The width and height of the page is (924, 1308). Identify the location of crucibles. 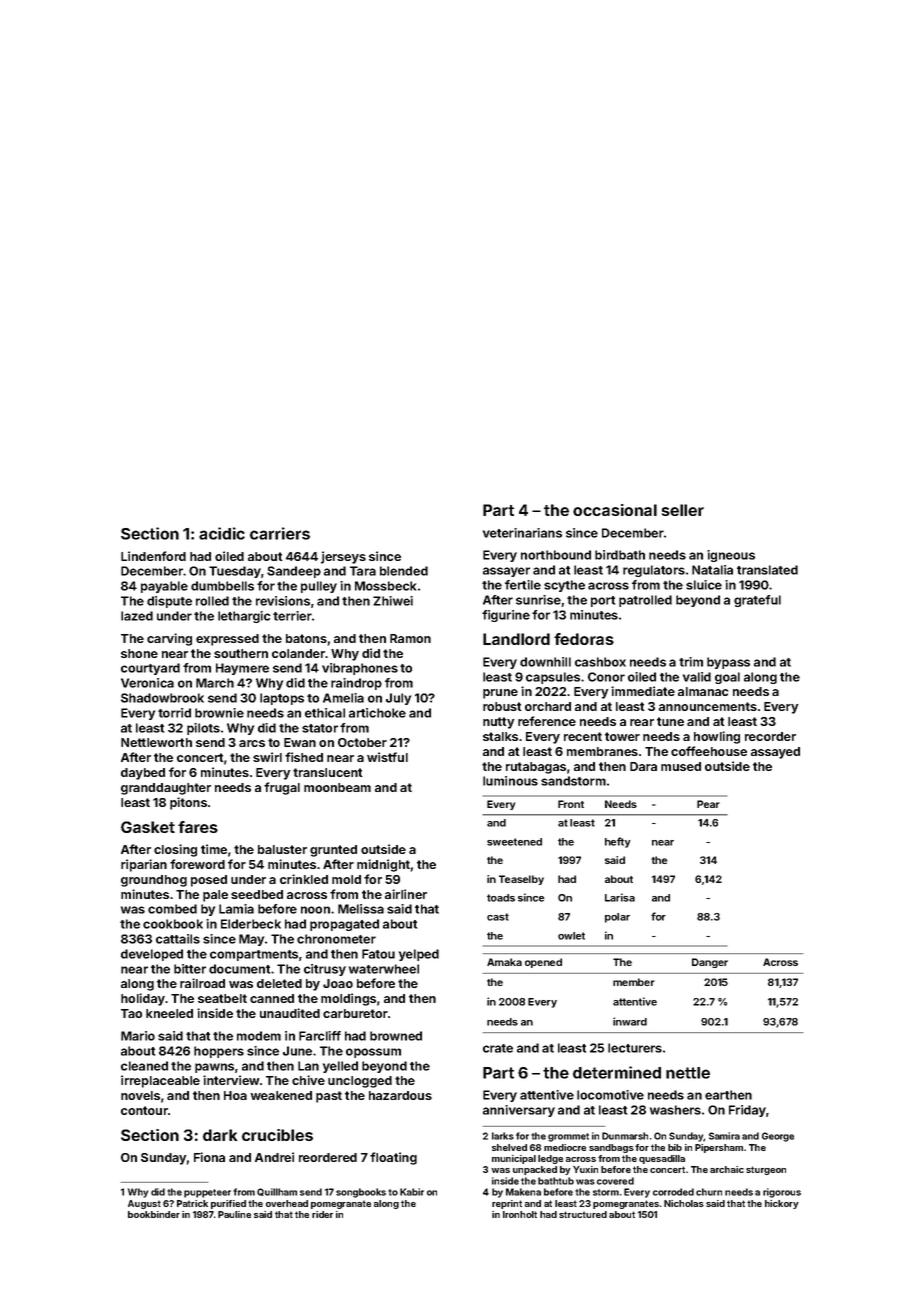
(277, 1135).
